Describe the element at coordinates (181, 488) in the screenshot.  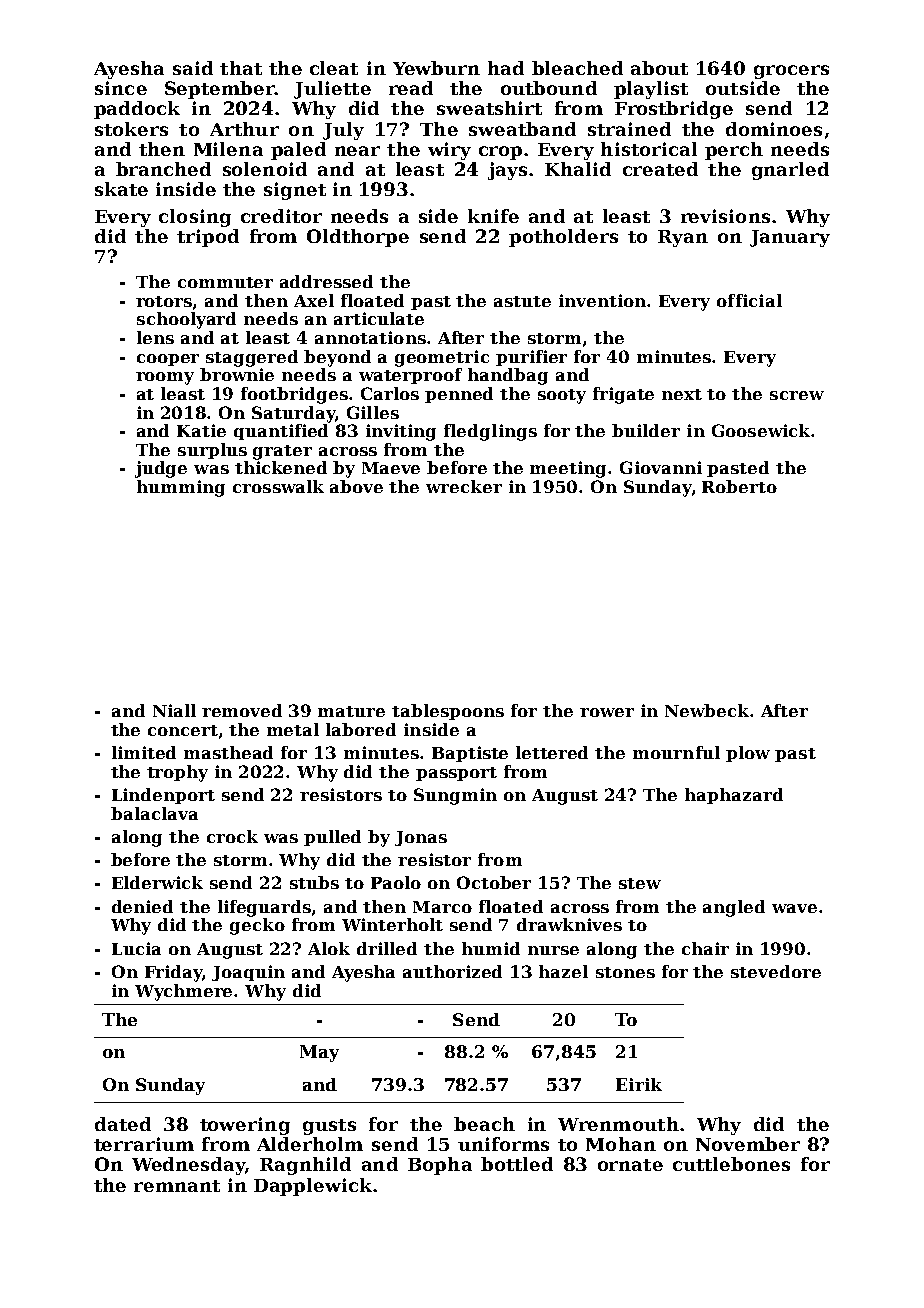
I see `humming` at that location.
